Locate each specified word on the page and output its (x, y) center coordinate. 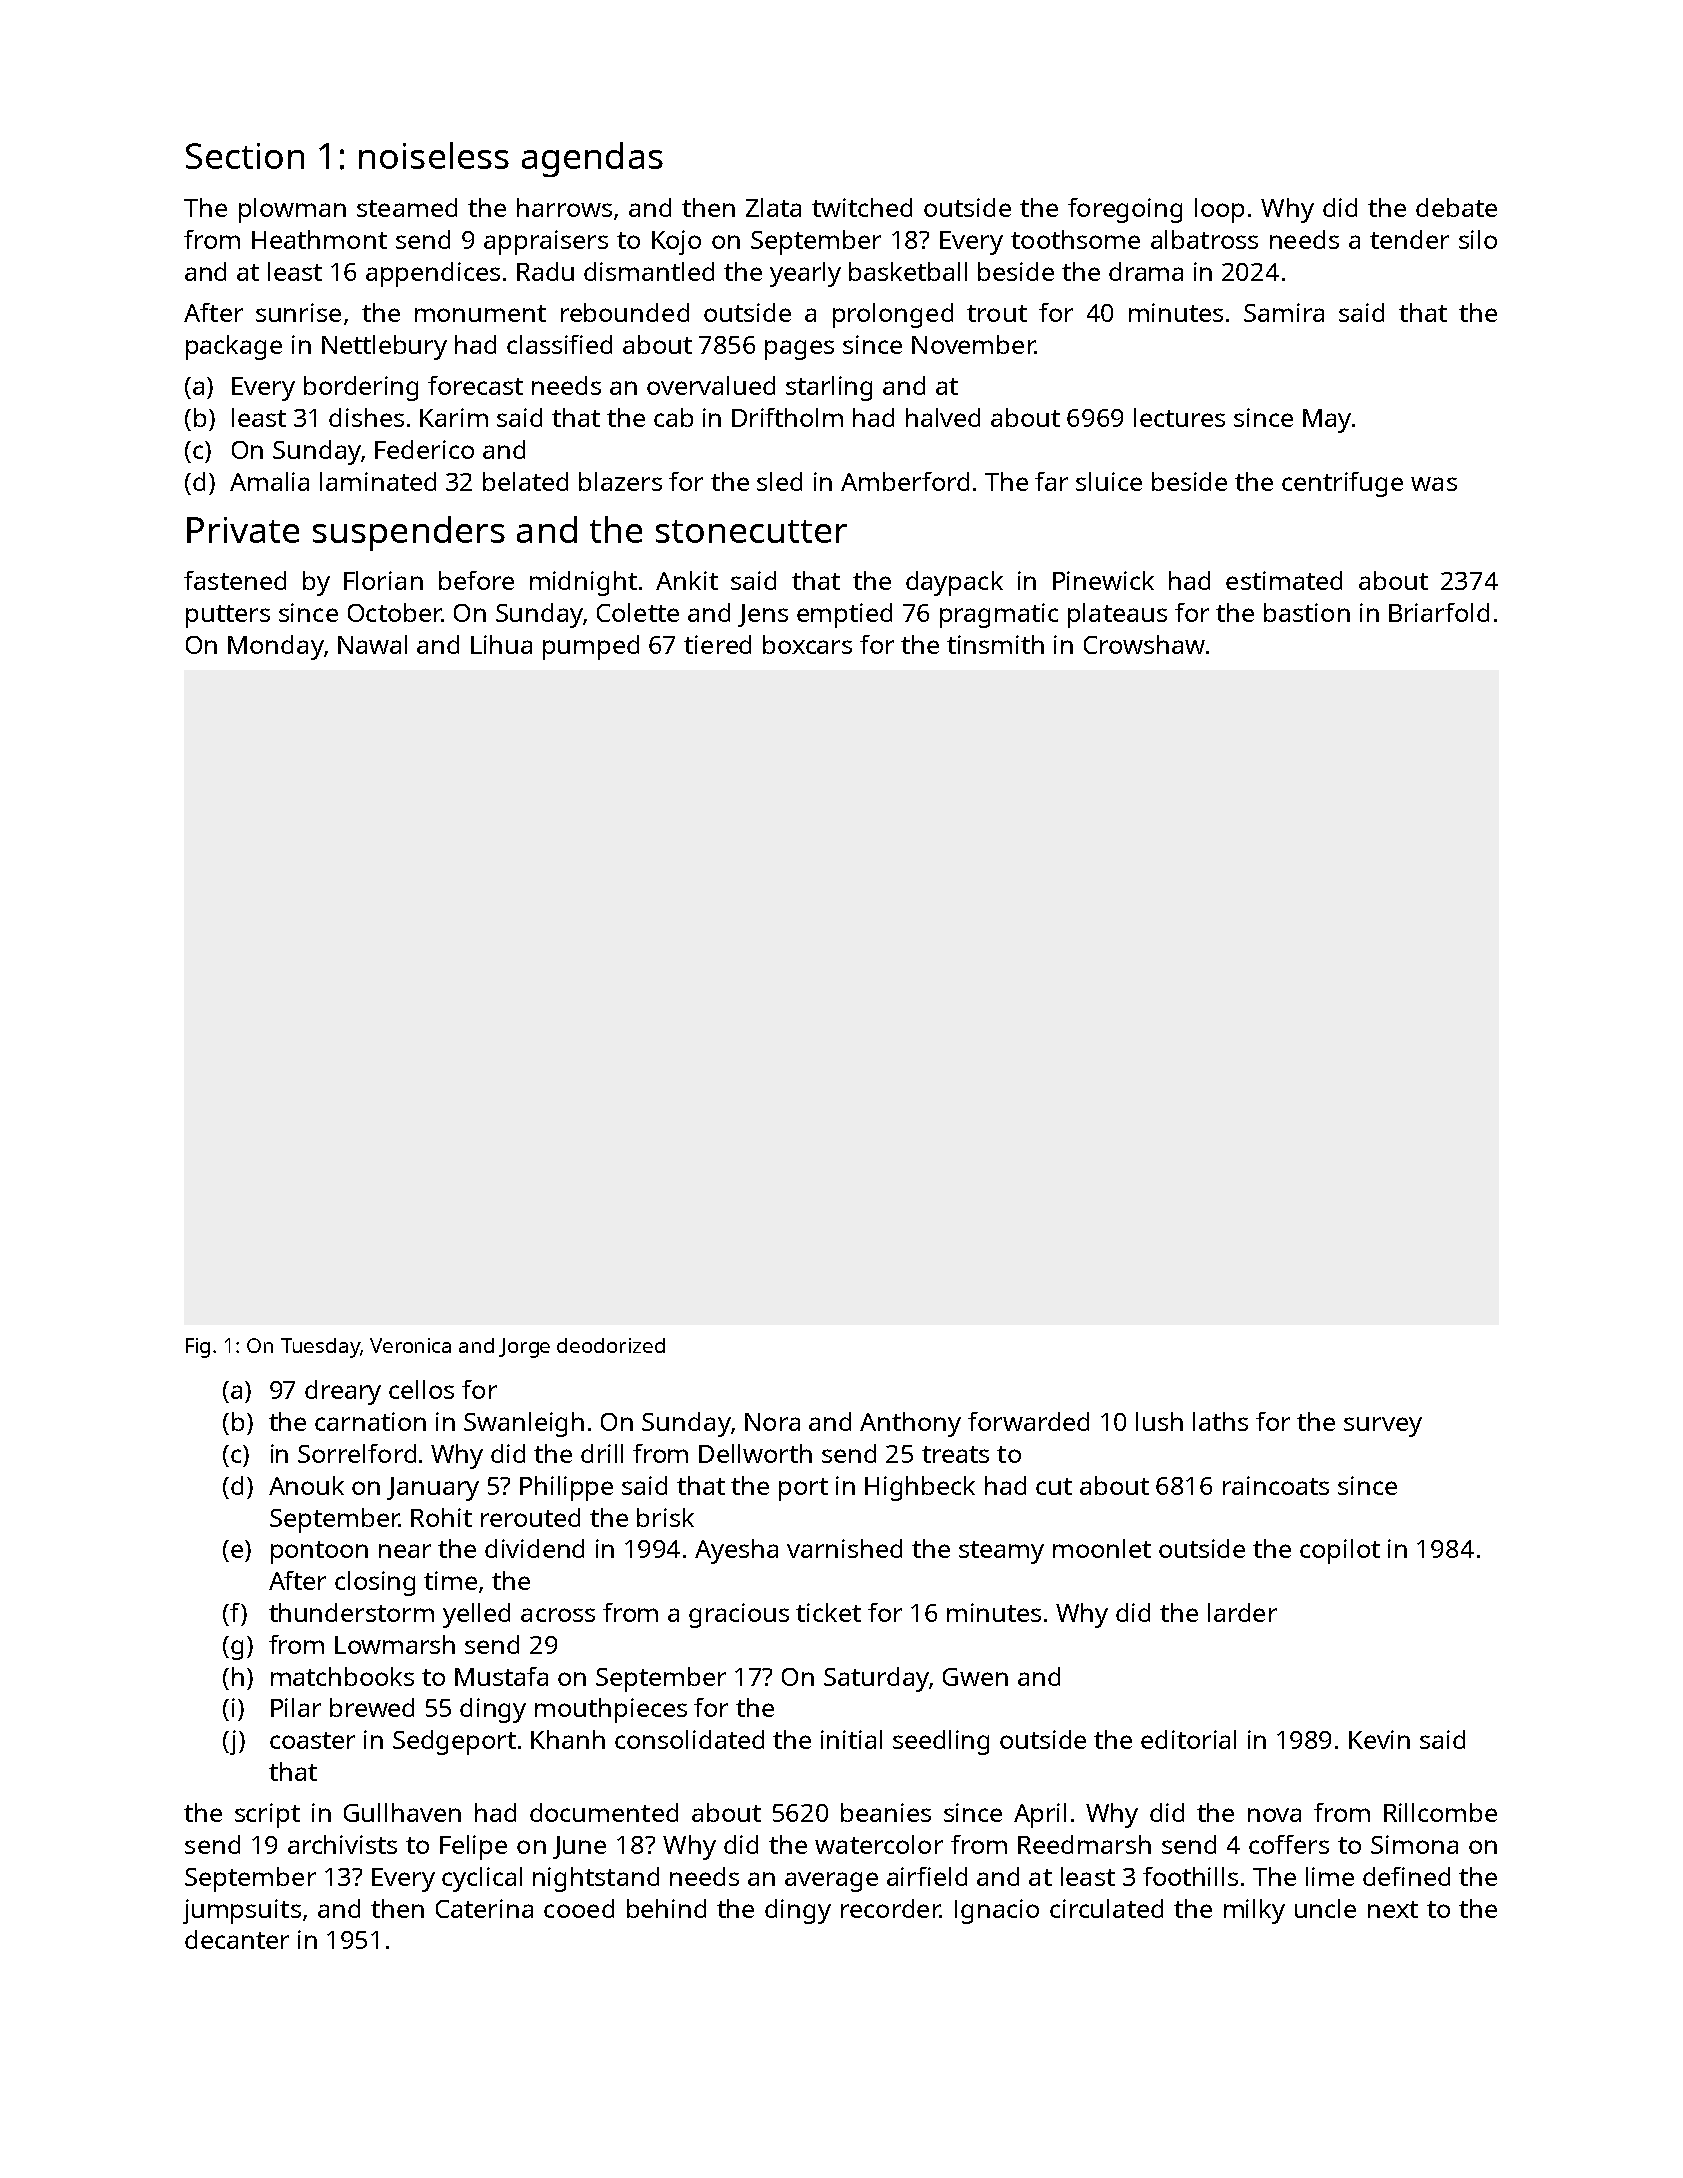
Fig (198, 1348)
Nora (772, 1422)
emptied (844, 615)
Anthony (910, 1424)
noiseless (434, 155)
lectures (1179, 417)
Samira (1284, 312)
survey (1383, 1427)
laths (1220, 1421)
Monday (276, 647)
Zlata (773, 207)
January (433, 1489)
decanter (237, 1939)
